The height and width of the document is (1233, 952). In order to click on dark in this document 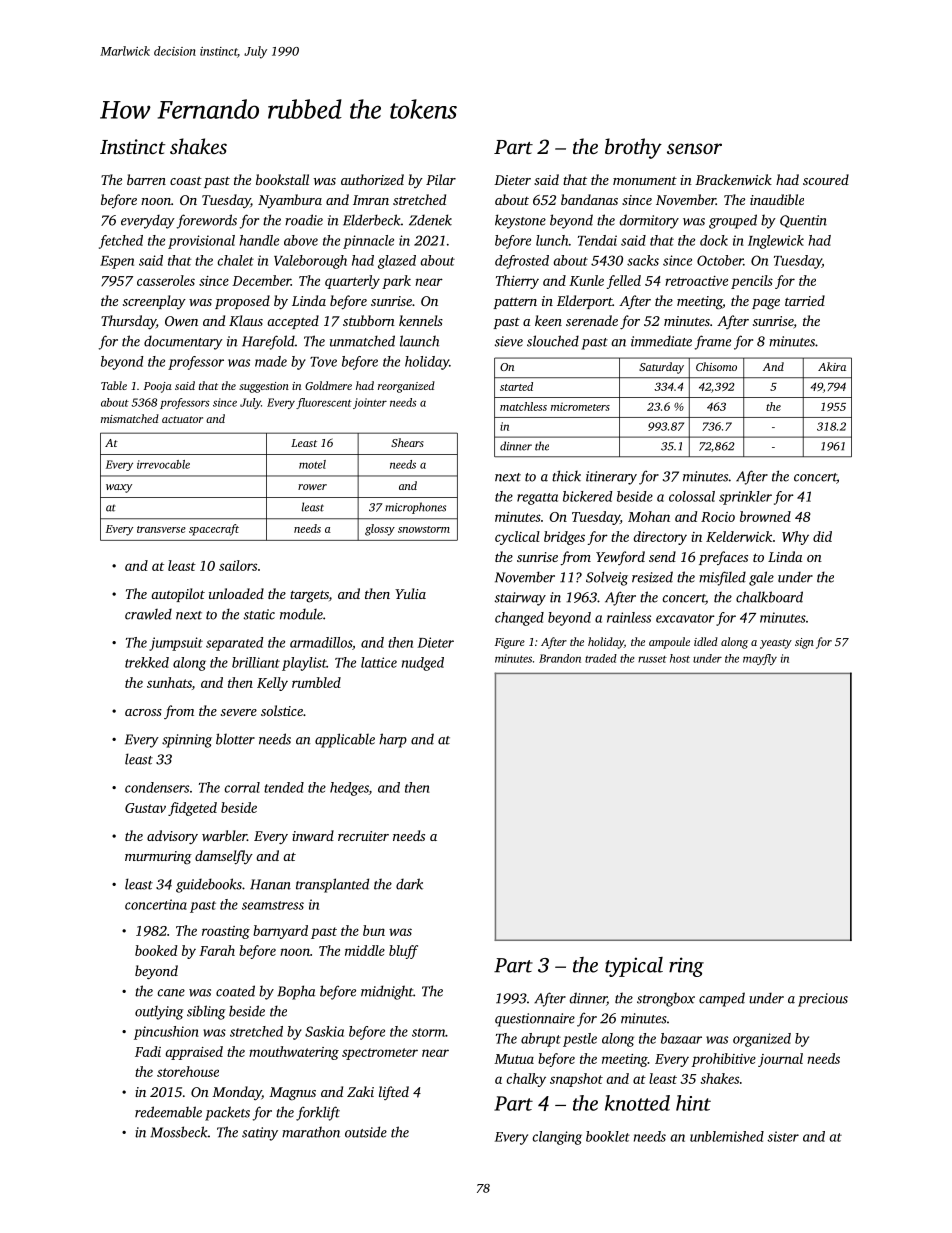, I will do `click(409, 884)`.
